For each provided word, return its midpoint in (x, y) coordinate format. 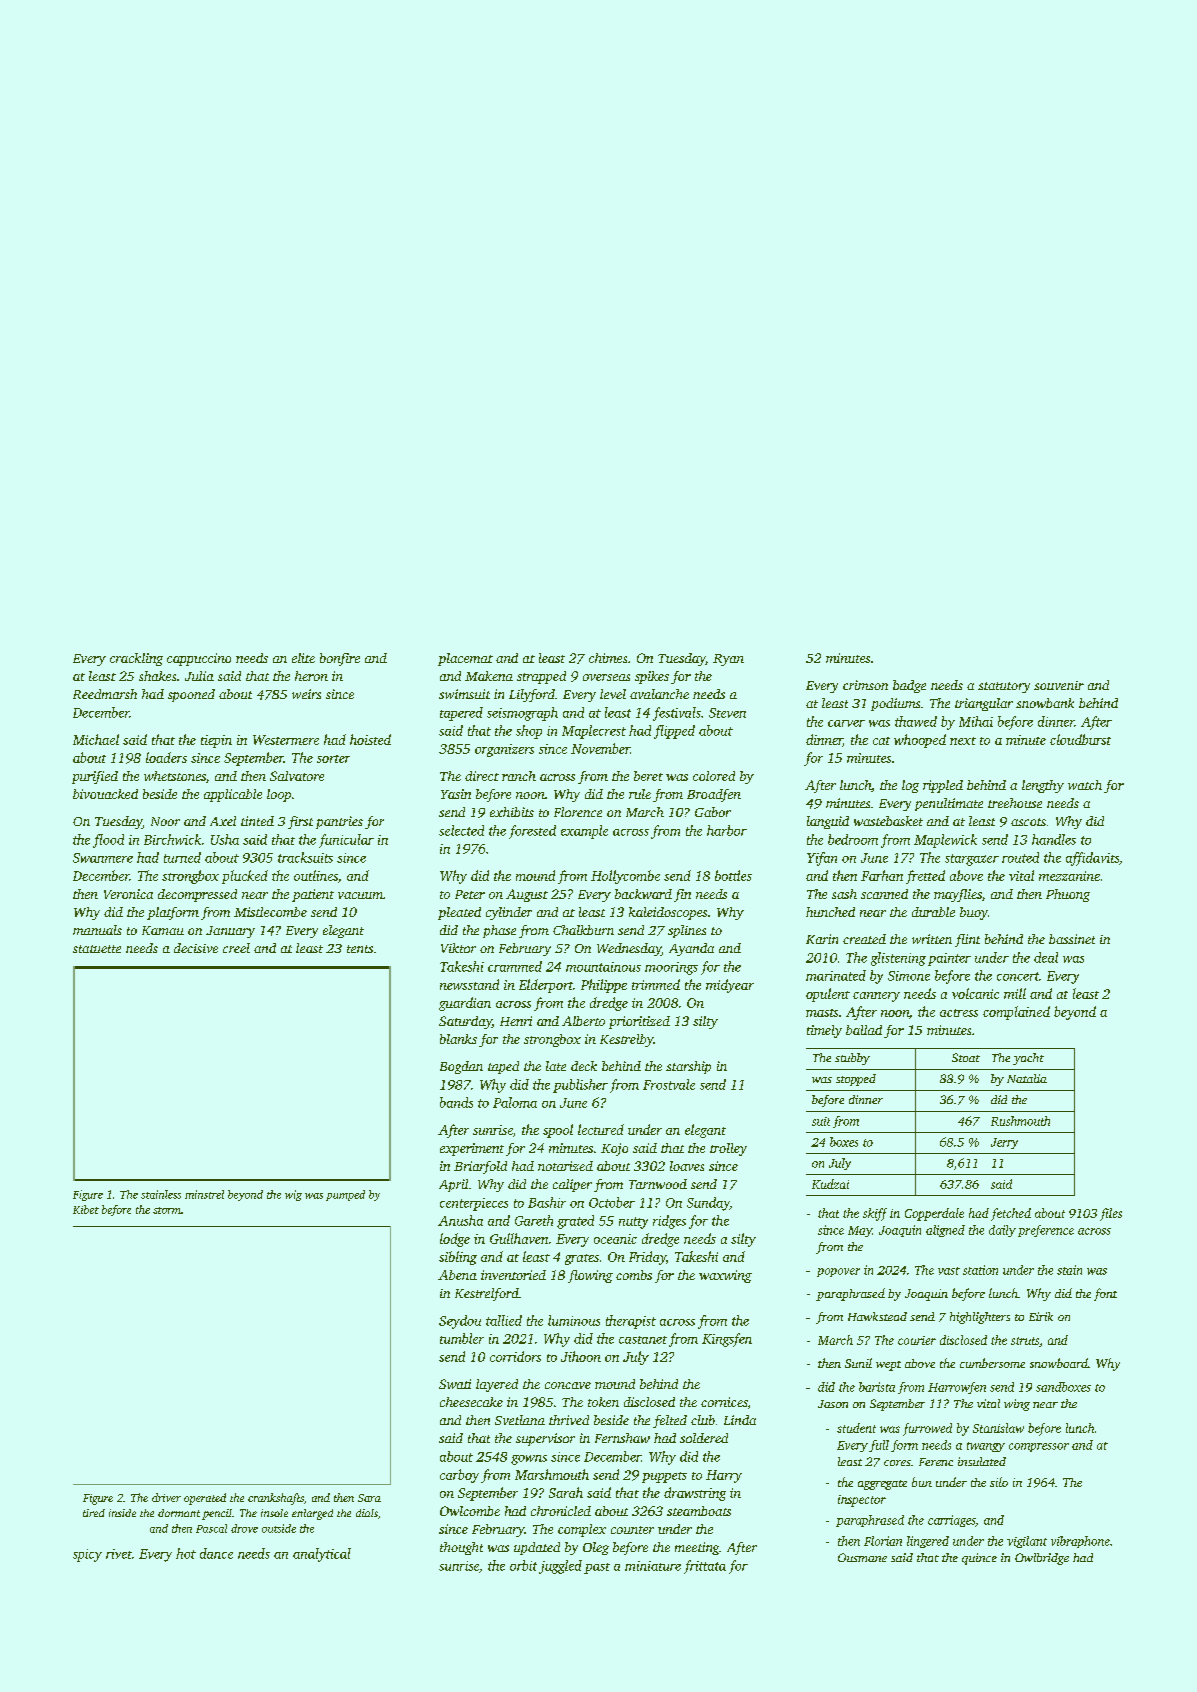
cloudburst (1080, 739)
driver (166, 1497)
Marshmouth (552, 1474)
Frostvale (669, 1084)
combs (634, 1275)
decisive (196, 948)
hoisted (370, 739)
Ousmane (862, 1557)
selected (461, 830)
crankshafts (276, 1499)
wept (888, 1366)
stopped (856, 1080)
